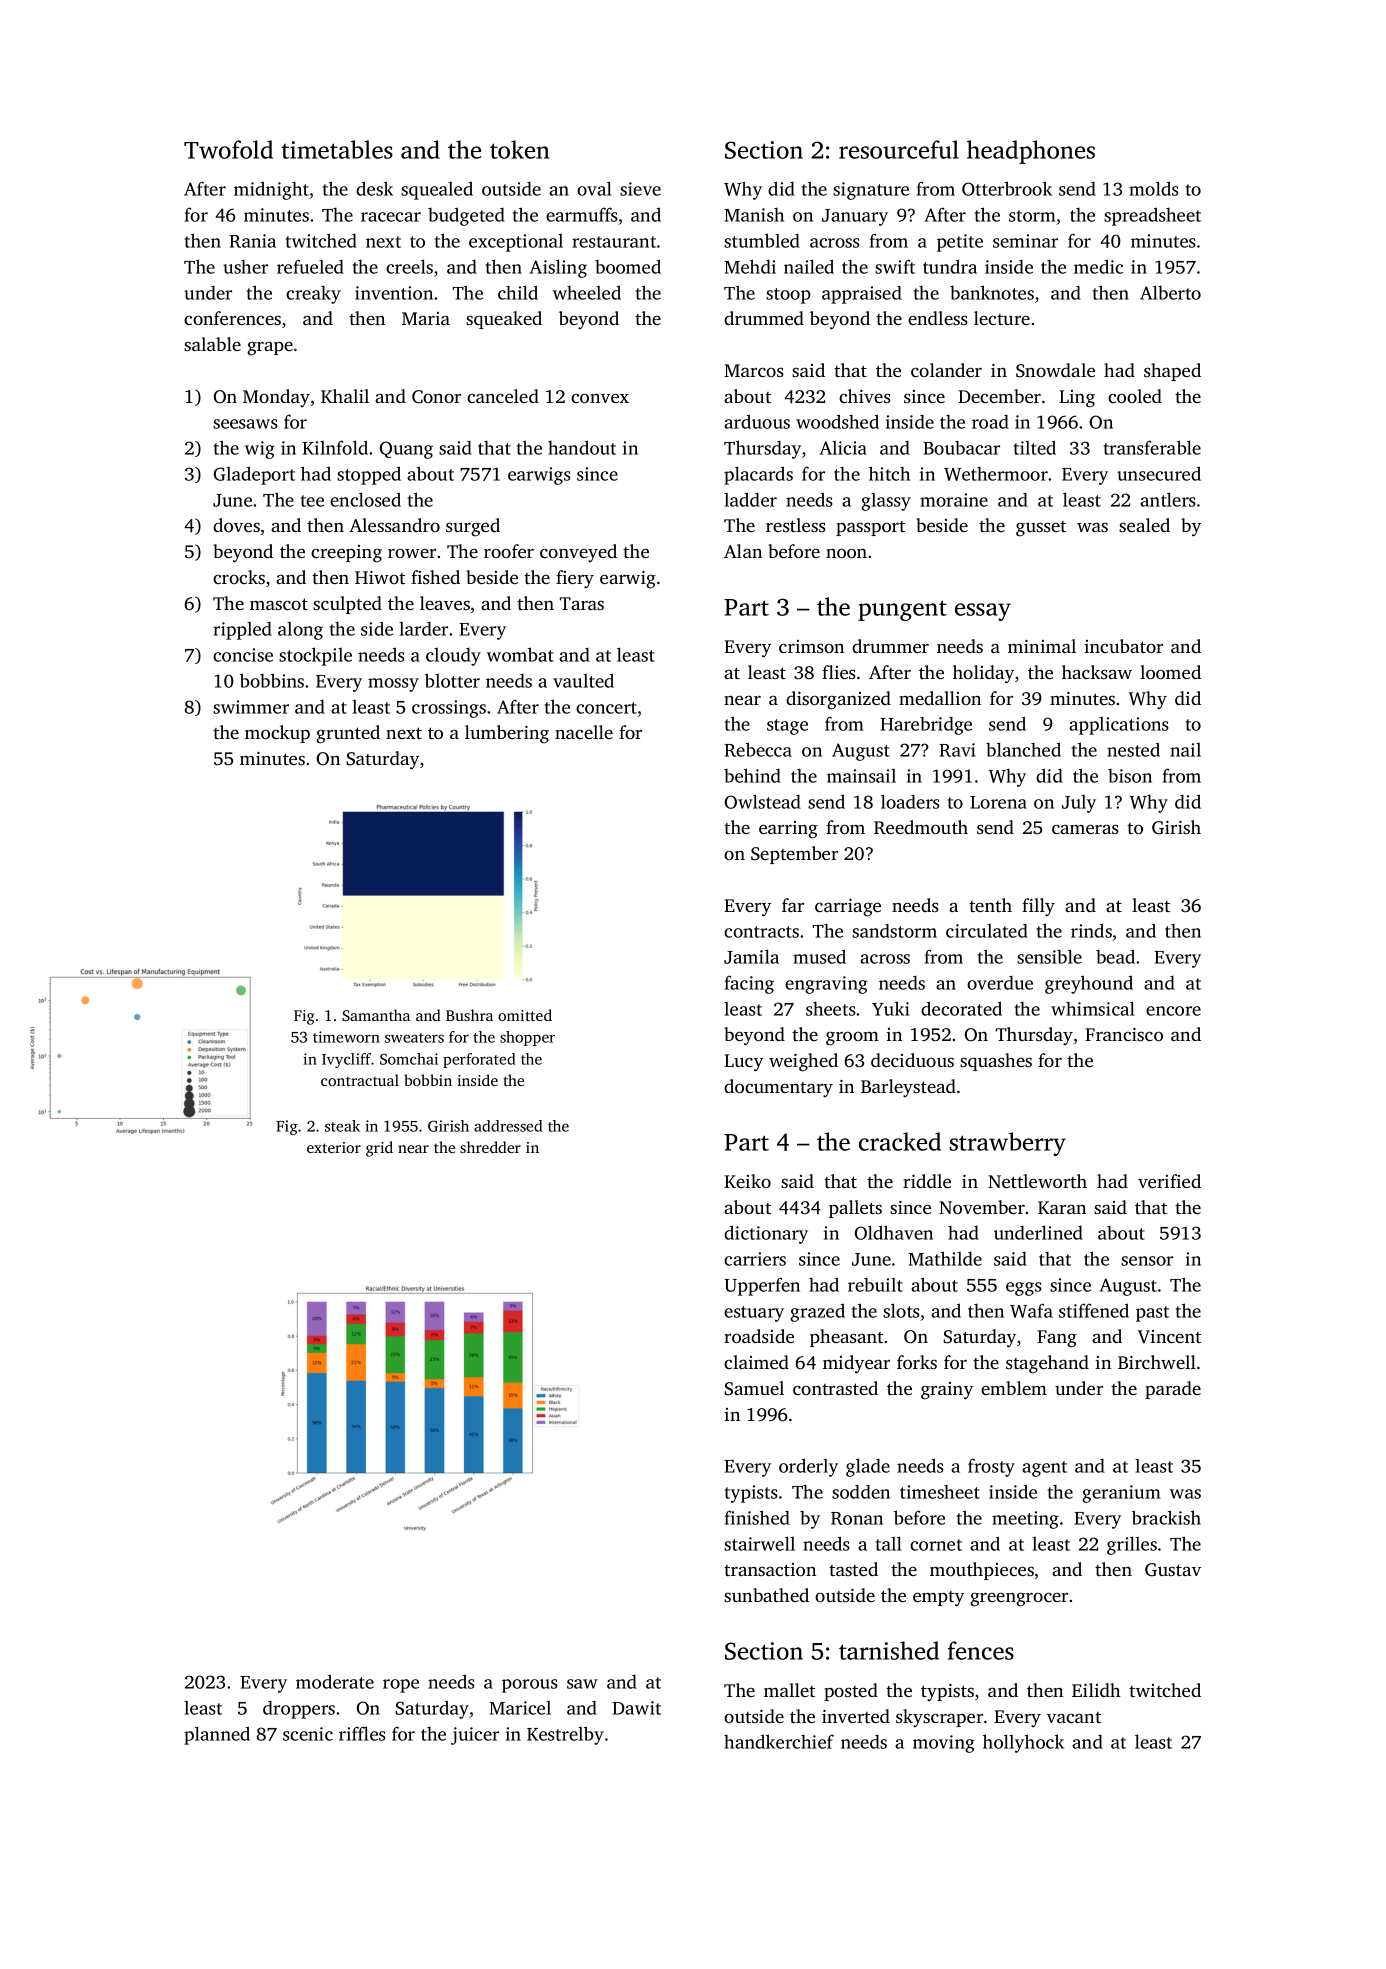 Image resolution: width=1386 pixels, height=1969 pixels. What do you see at coordinates (831, 1008) in the image?
I see `sheets` at bounding box center [831, 1008].
